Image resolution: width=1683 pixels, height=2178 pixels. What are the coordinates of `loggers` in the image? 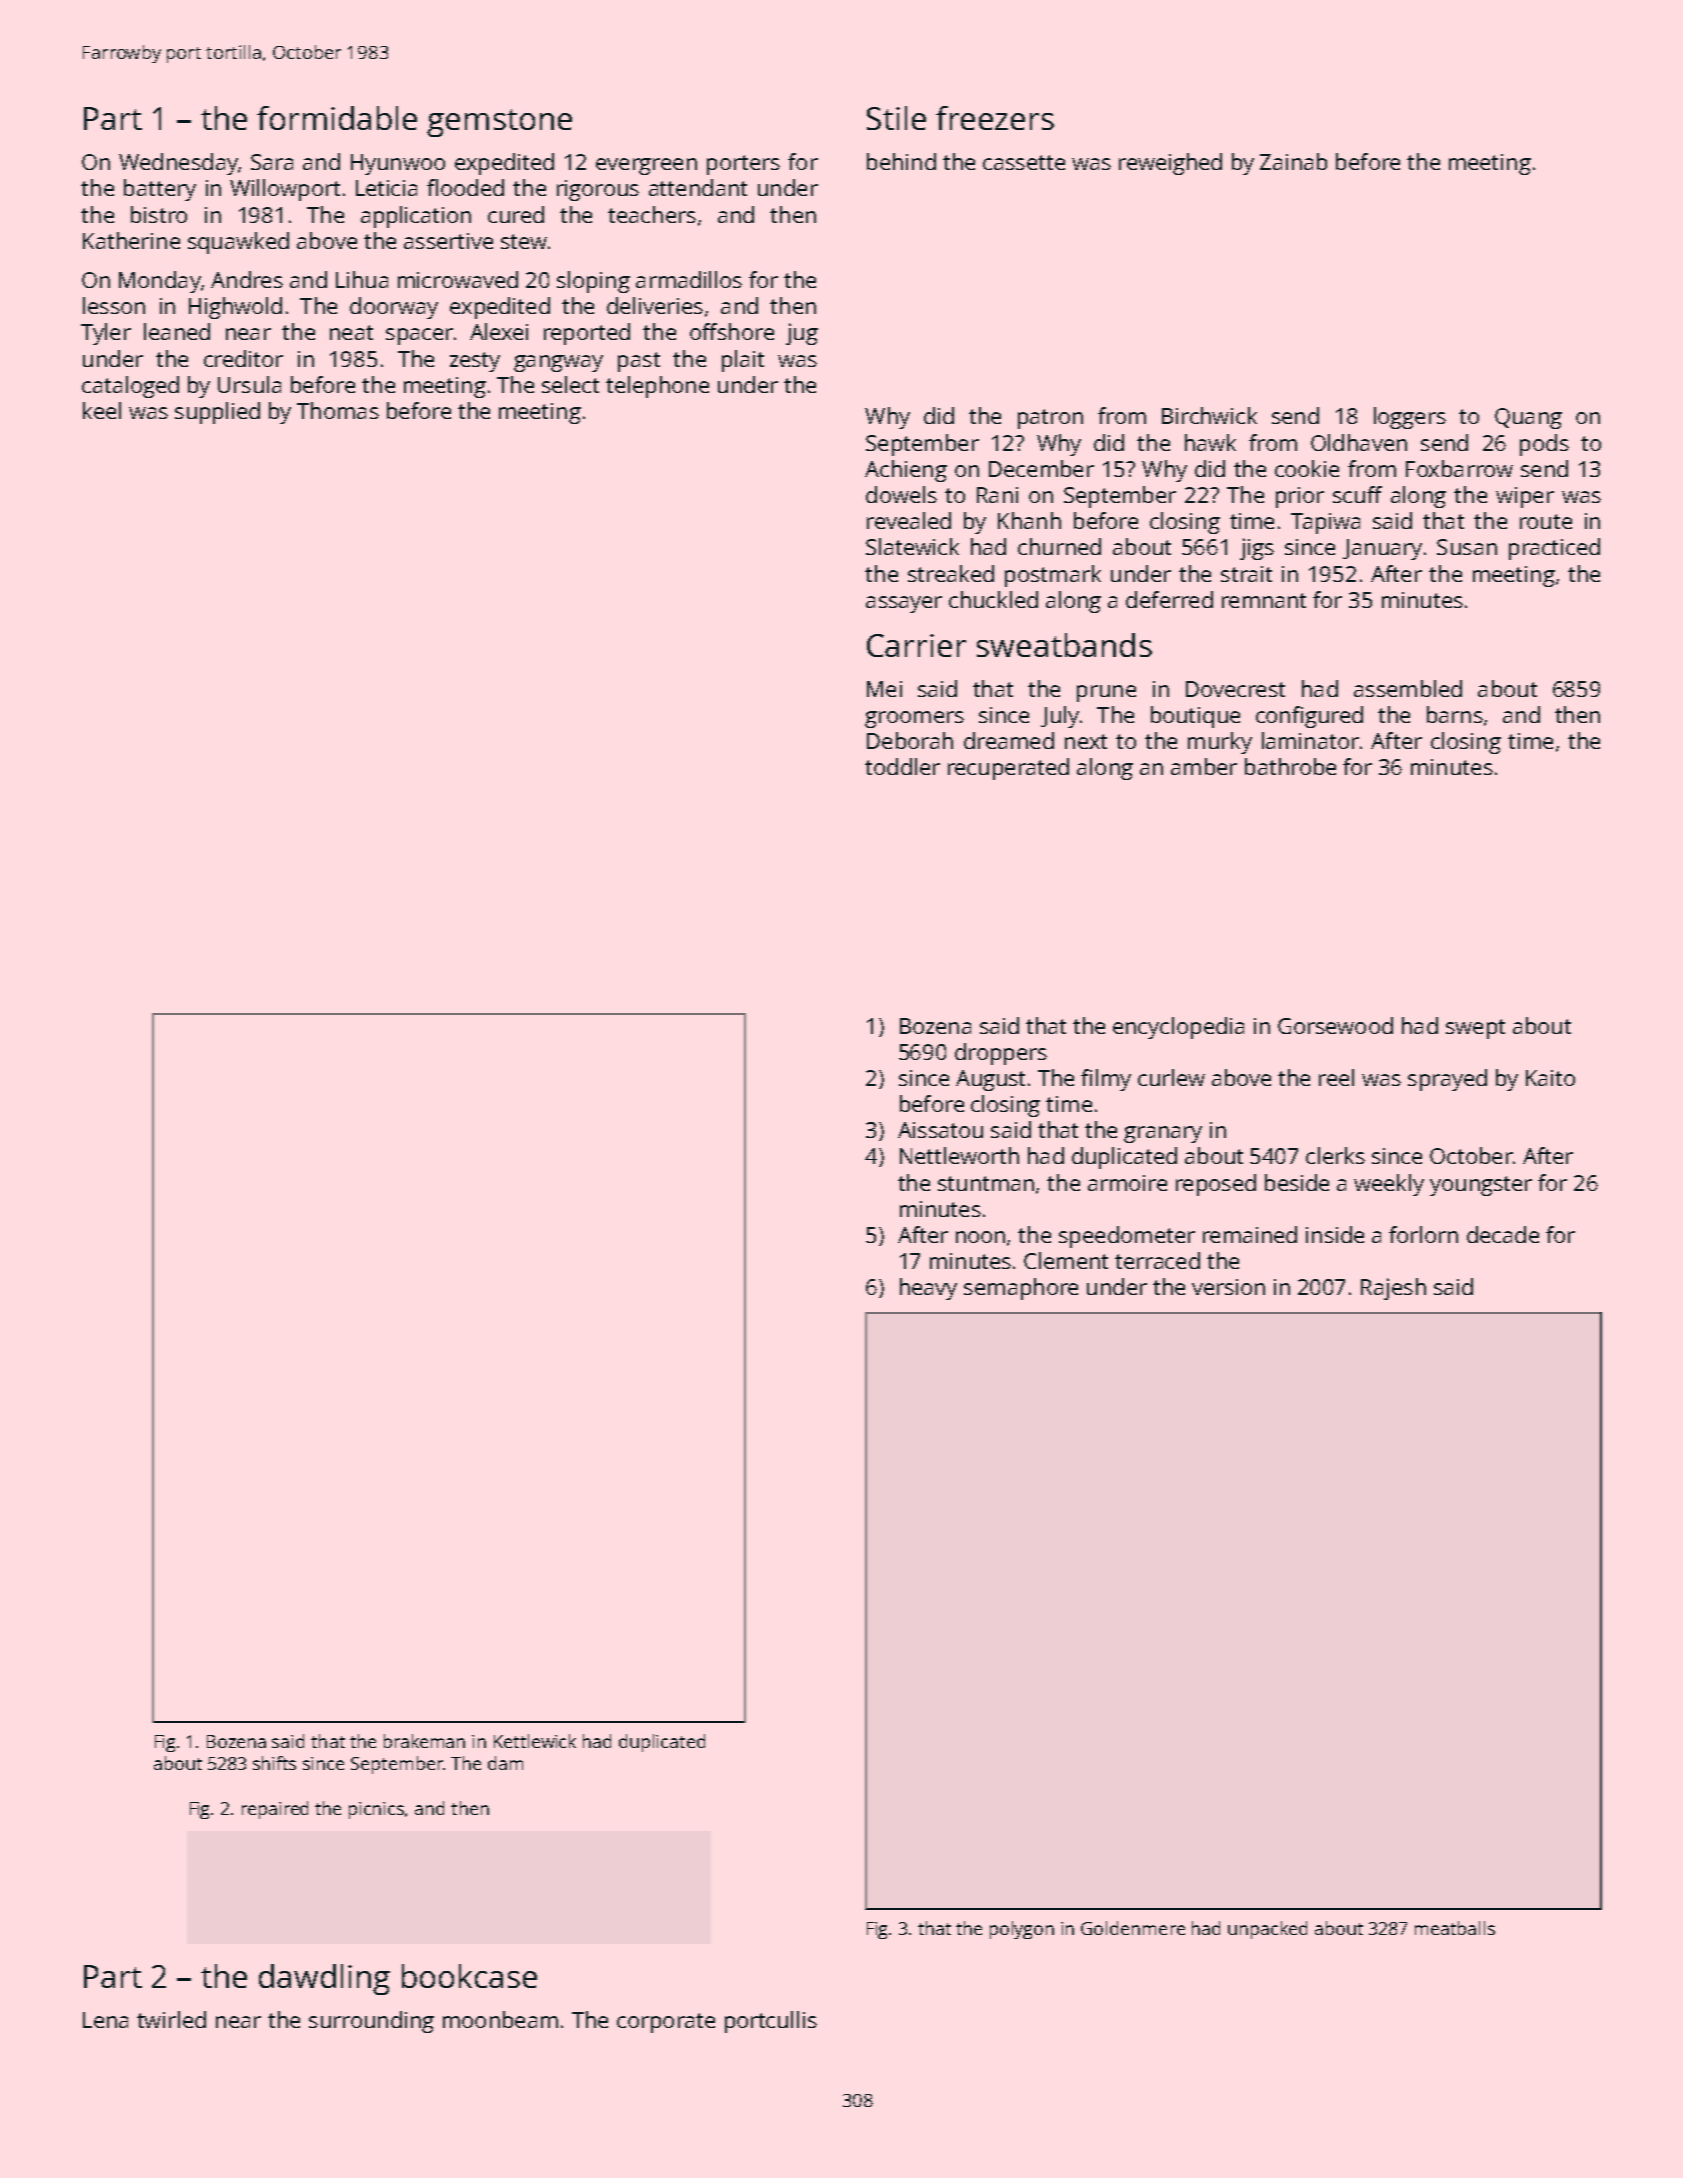 It's located at (1410, 418).
